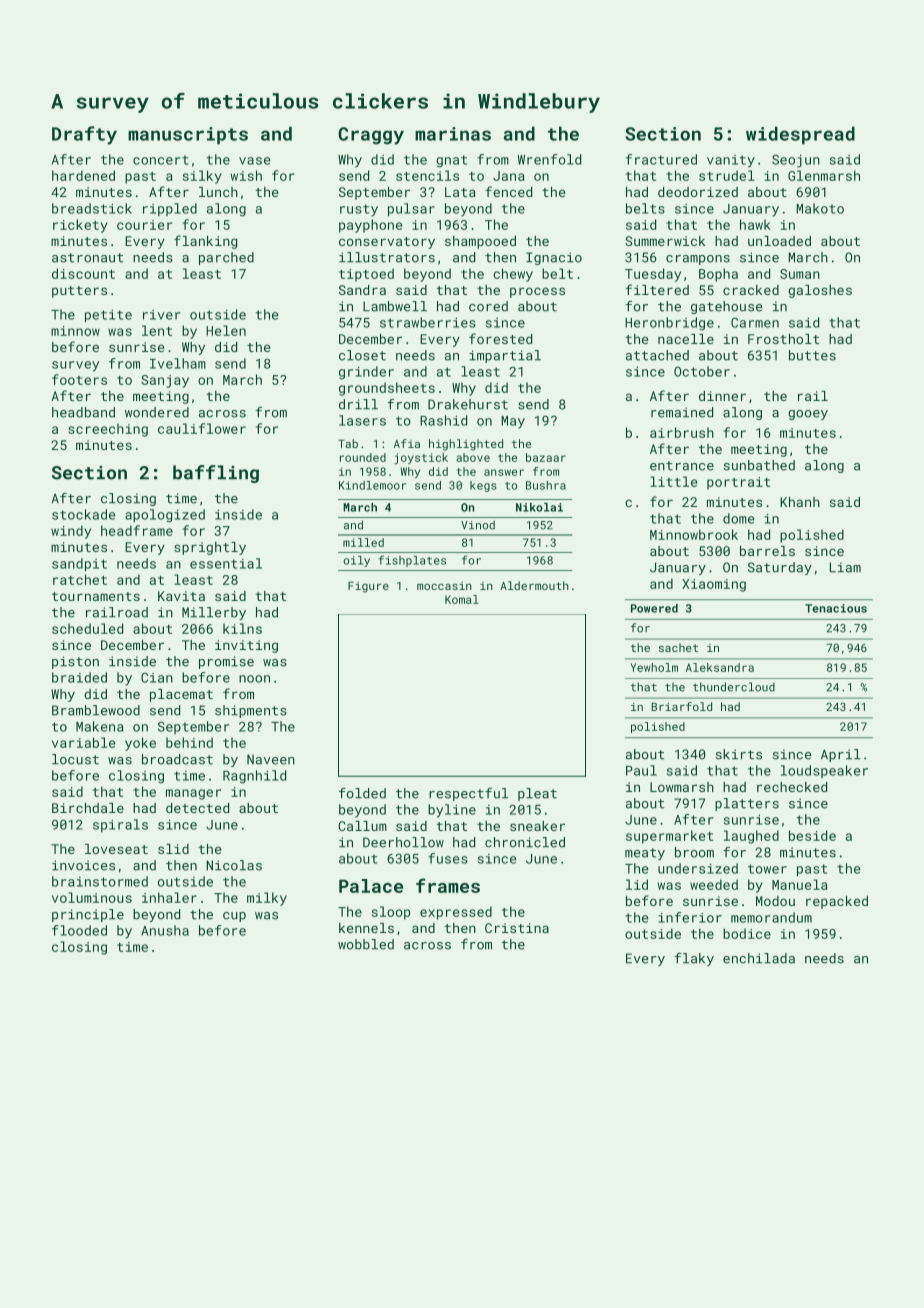 The height and width of the screenshot is (1308, 924). What do you see at coordinates (75, 759) in the screenshot?
I see `locust` at bounding box center [75, 759].
